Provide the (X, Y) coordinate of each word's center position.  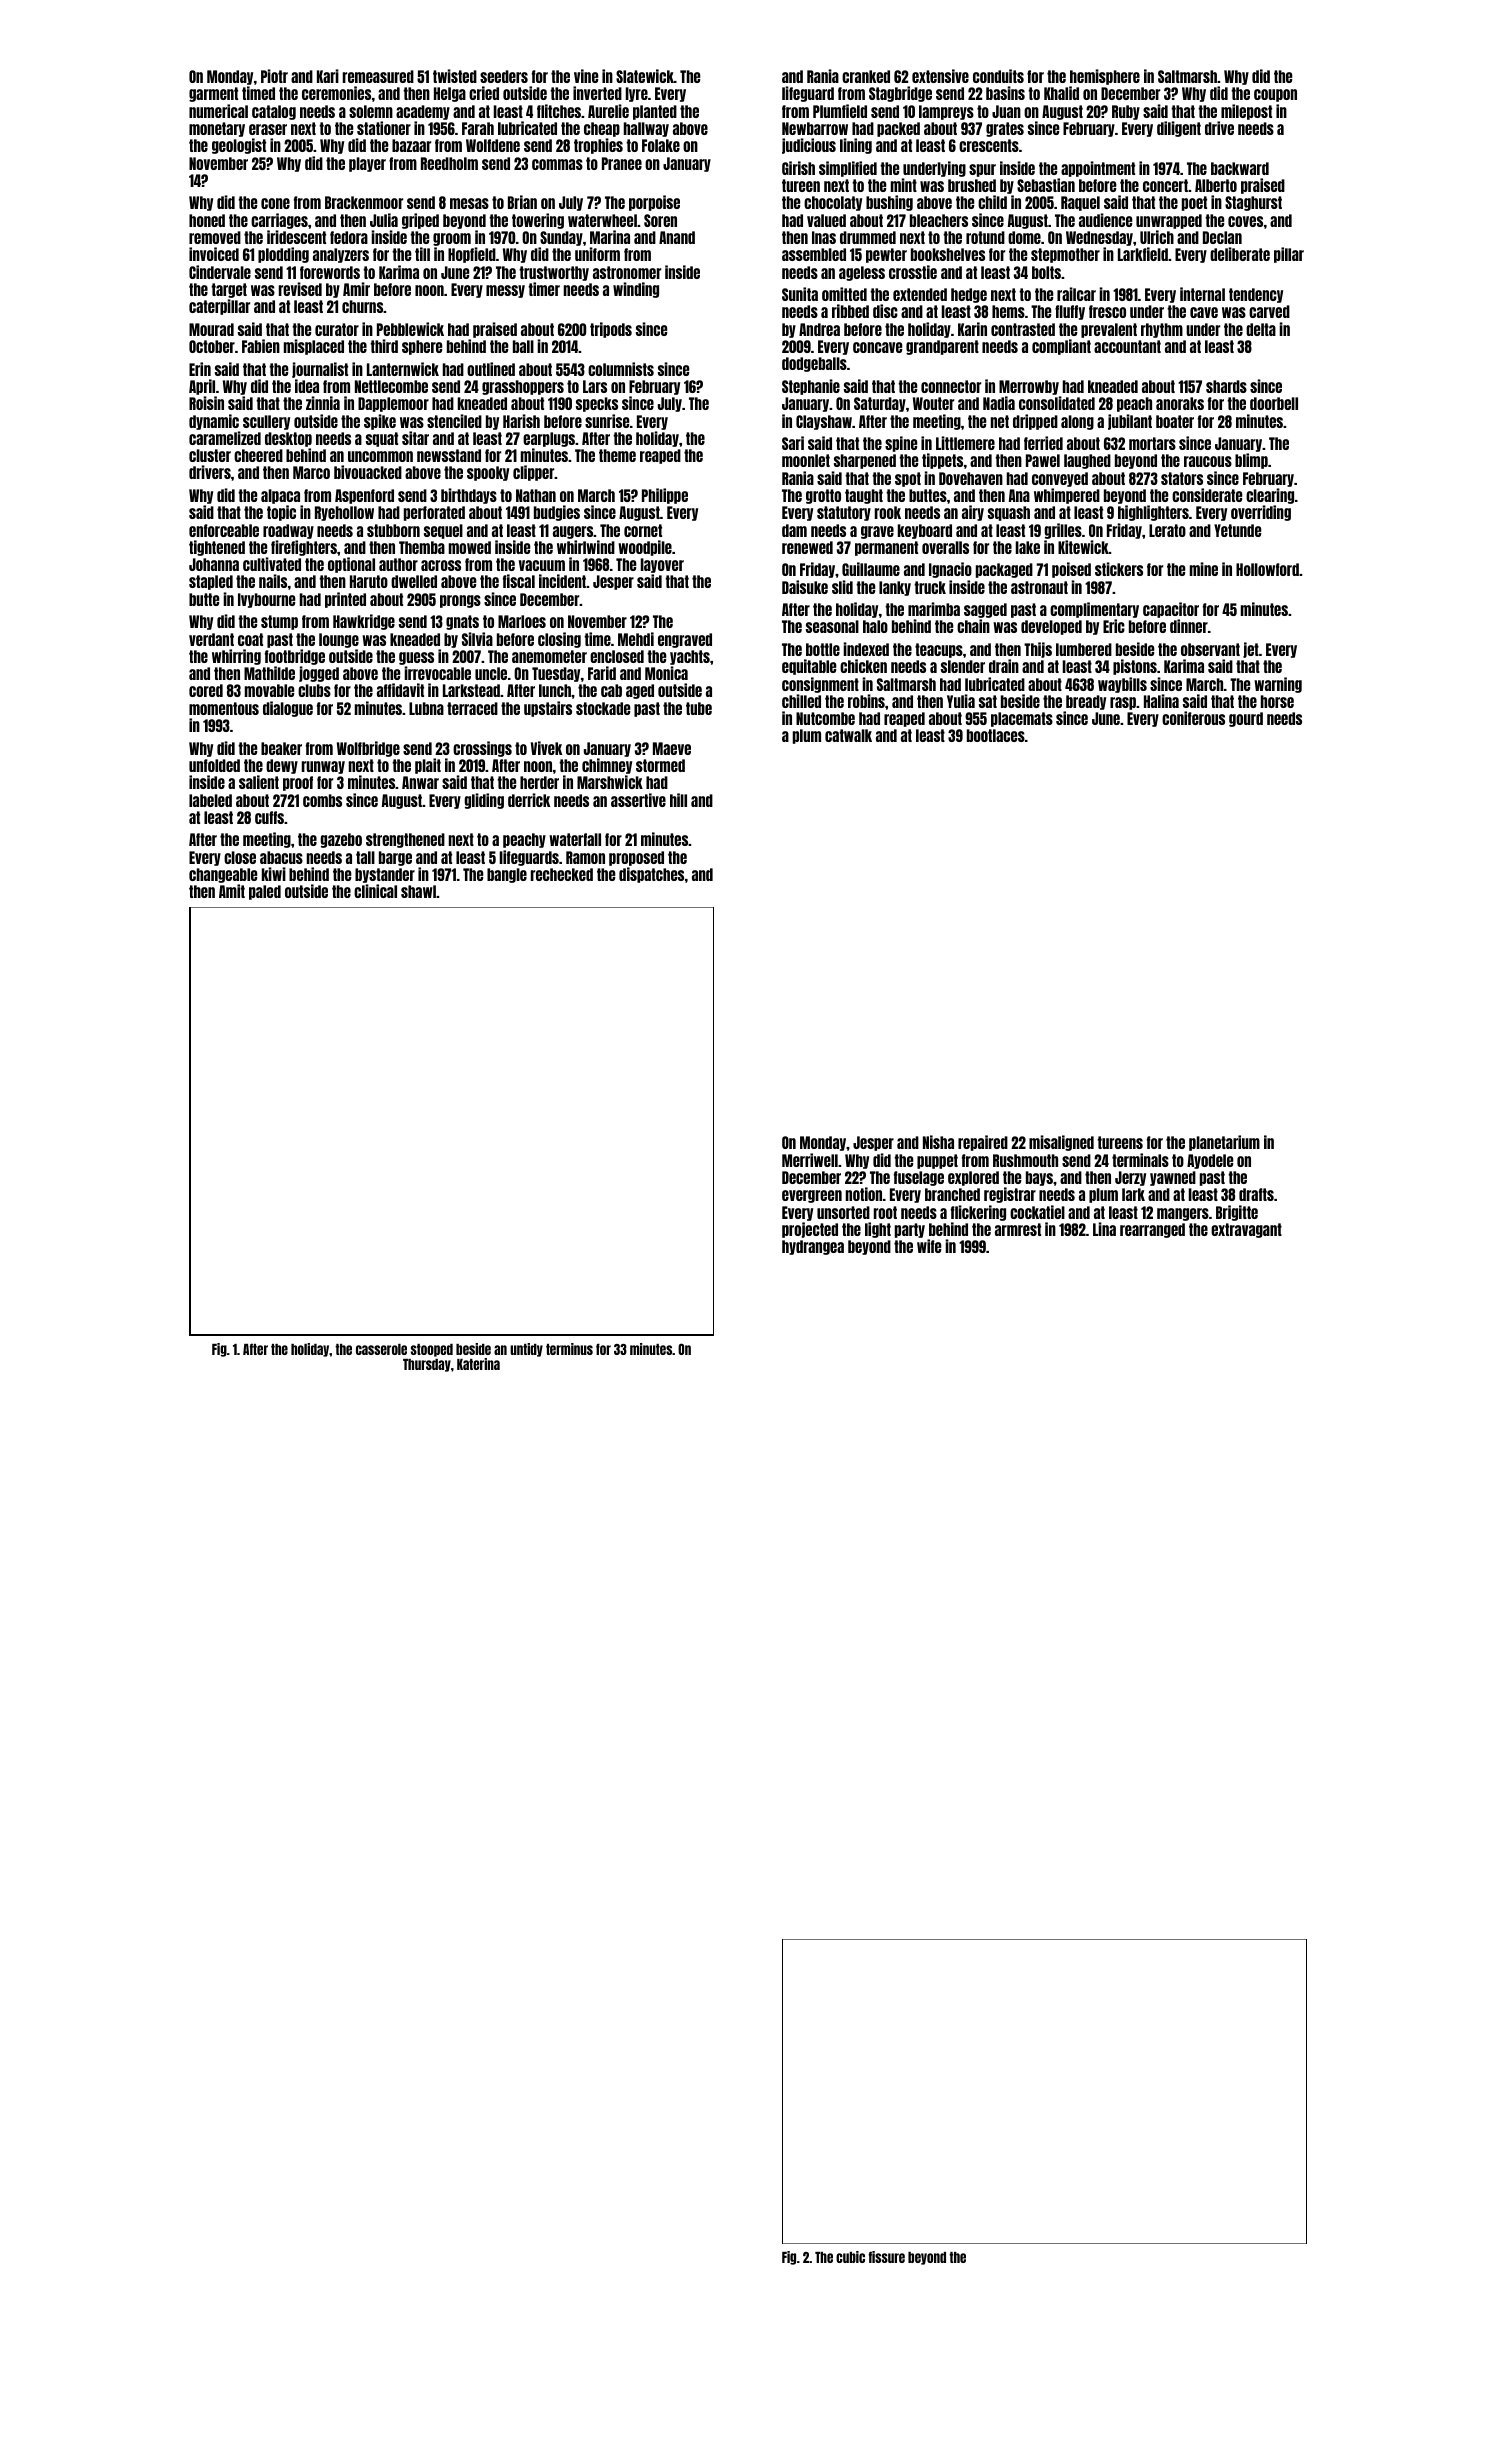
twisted (455, 76)
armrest (1018, 1229)
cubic (850, 2257)
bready (1086, 702)
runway (323, 767)
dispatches (651, 875)
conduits (998, 76)
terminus (569, 1349)
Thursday (427, 1365)
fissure (886, 2257)
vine (586, 76)
